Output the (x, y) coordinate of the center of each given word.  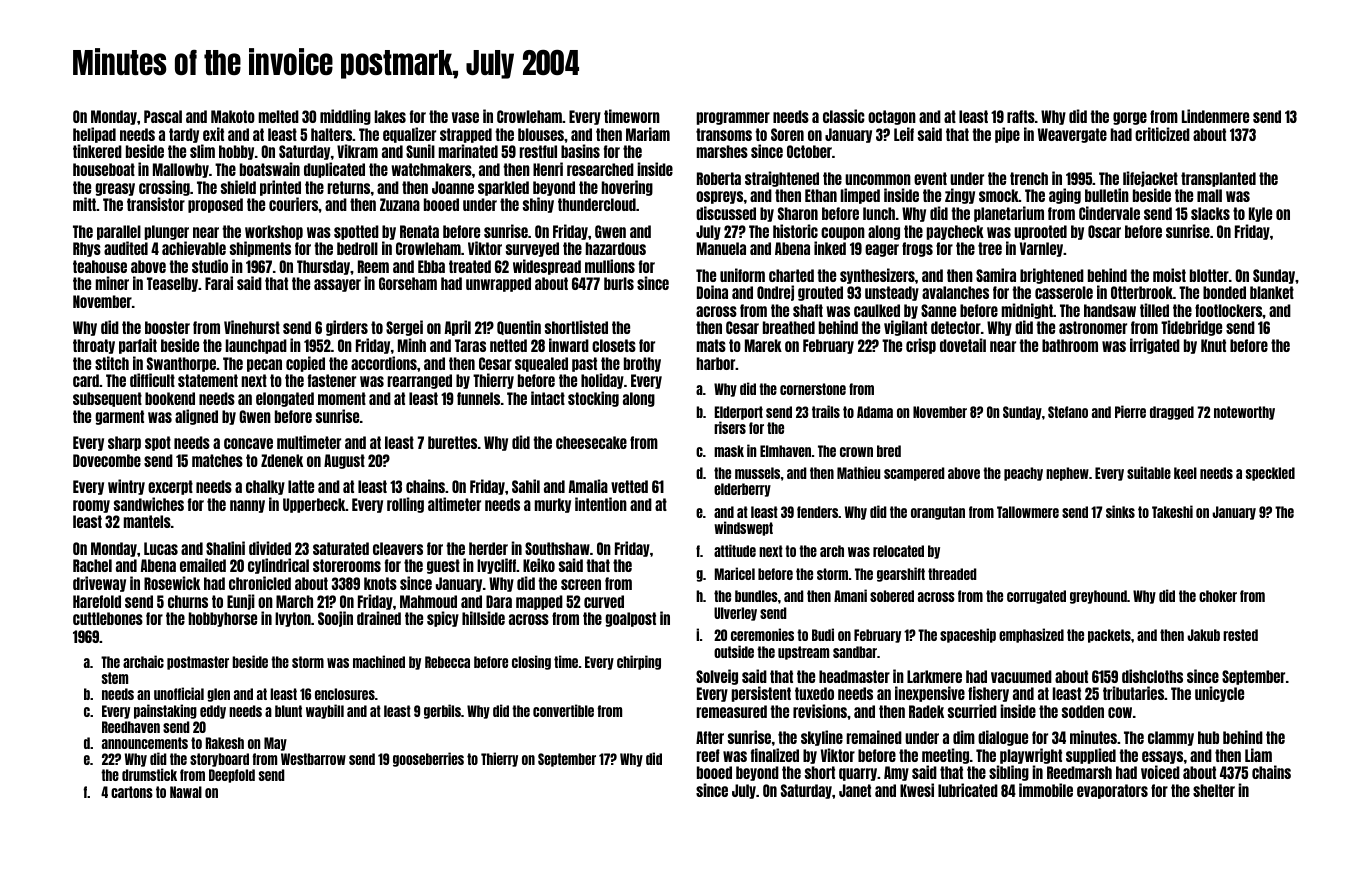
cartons (132, 792)
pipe (1007, 135)
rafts (1021, 116)
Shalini (225, 548)
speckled (1270, 474)
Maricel (735, 573)
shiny (538, 205)
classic (844, 116)
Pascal (163, 116)
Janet (855, 790)
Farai (219, 283)
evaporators (1112, 791)
